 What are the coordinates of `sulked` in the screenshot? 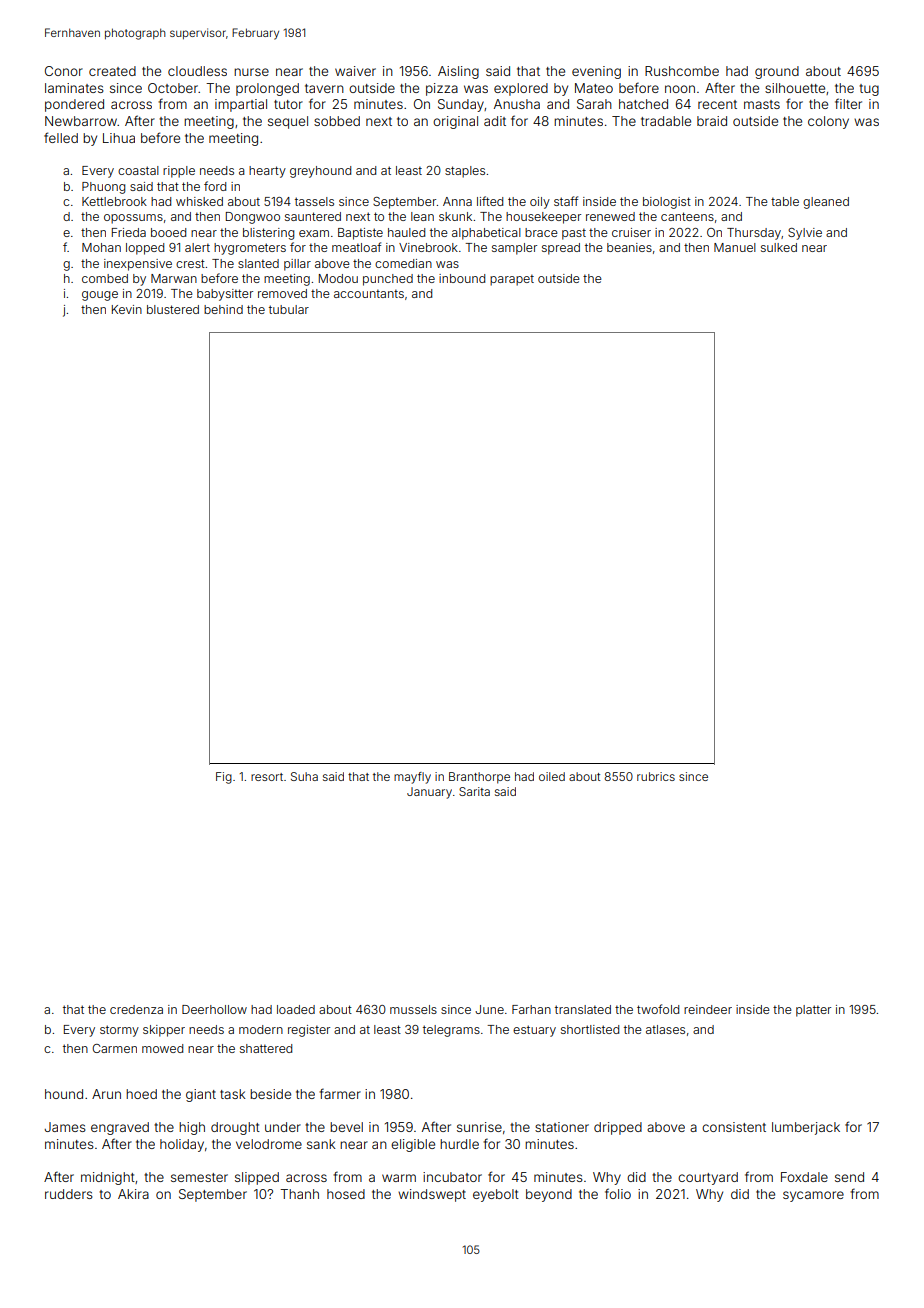 It's located at (779, 247).
